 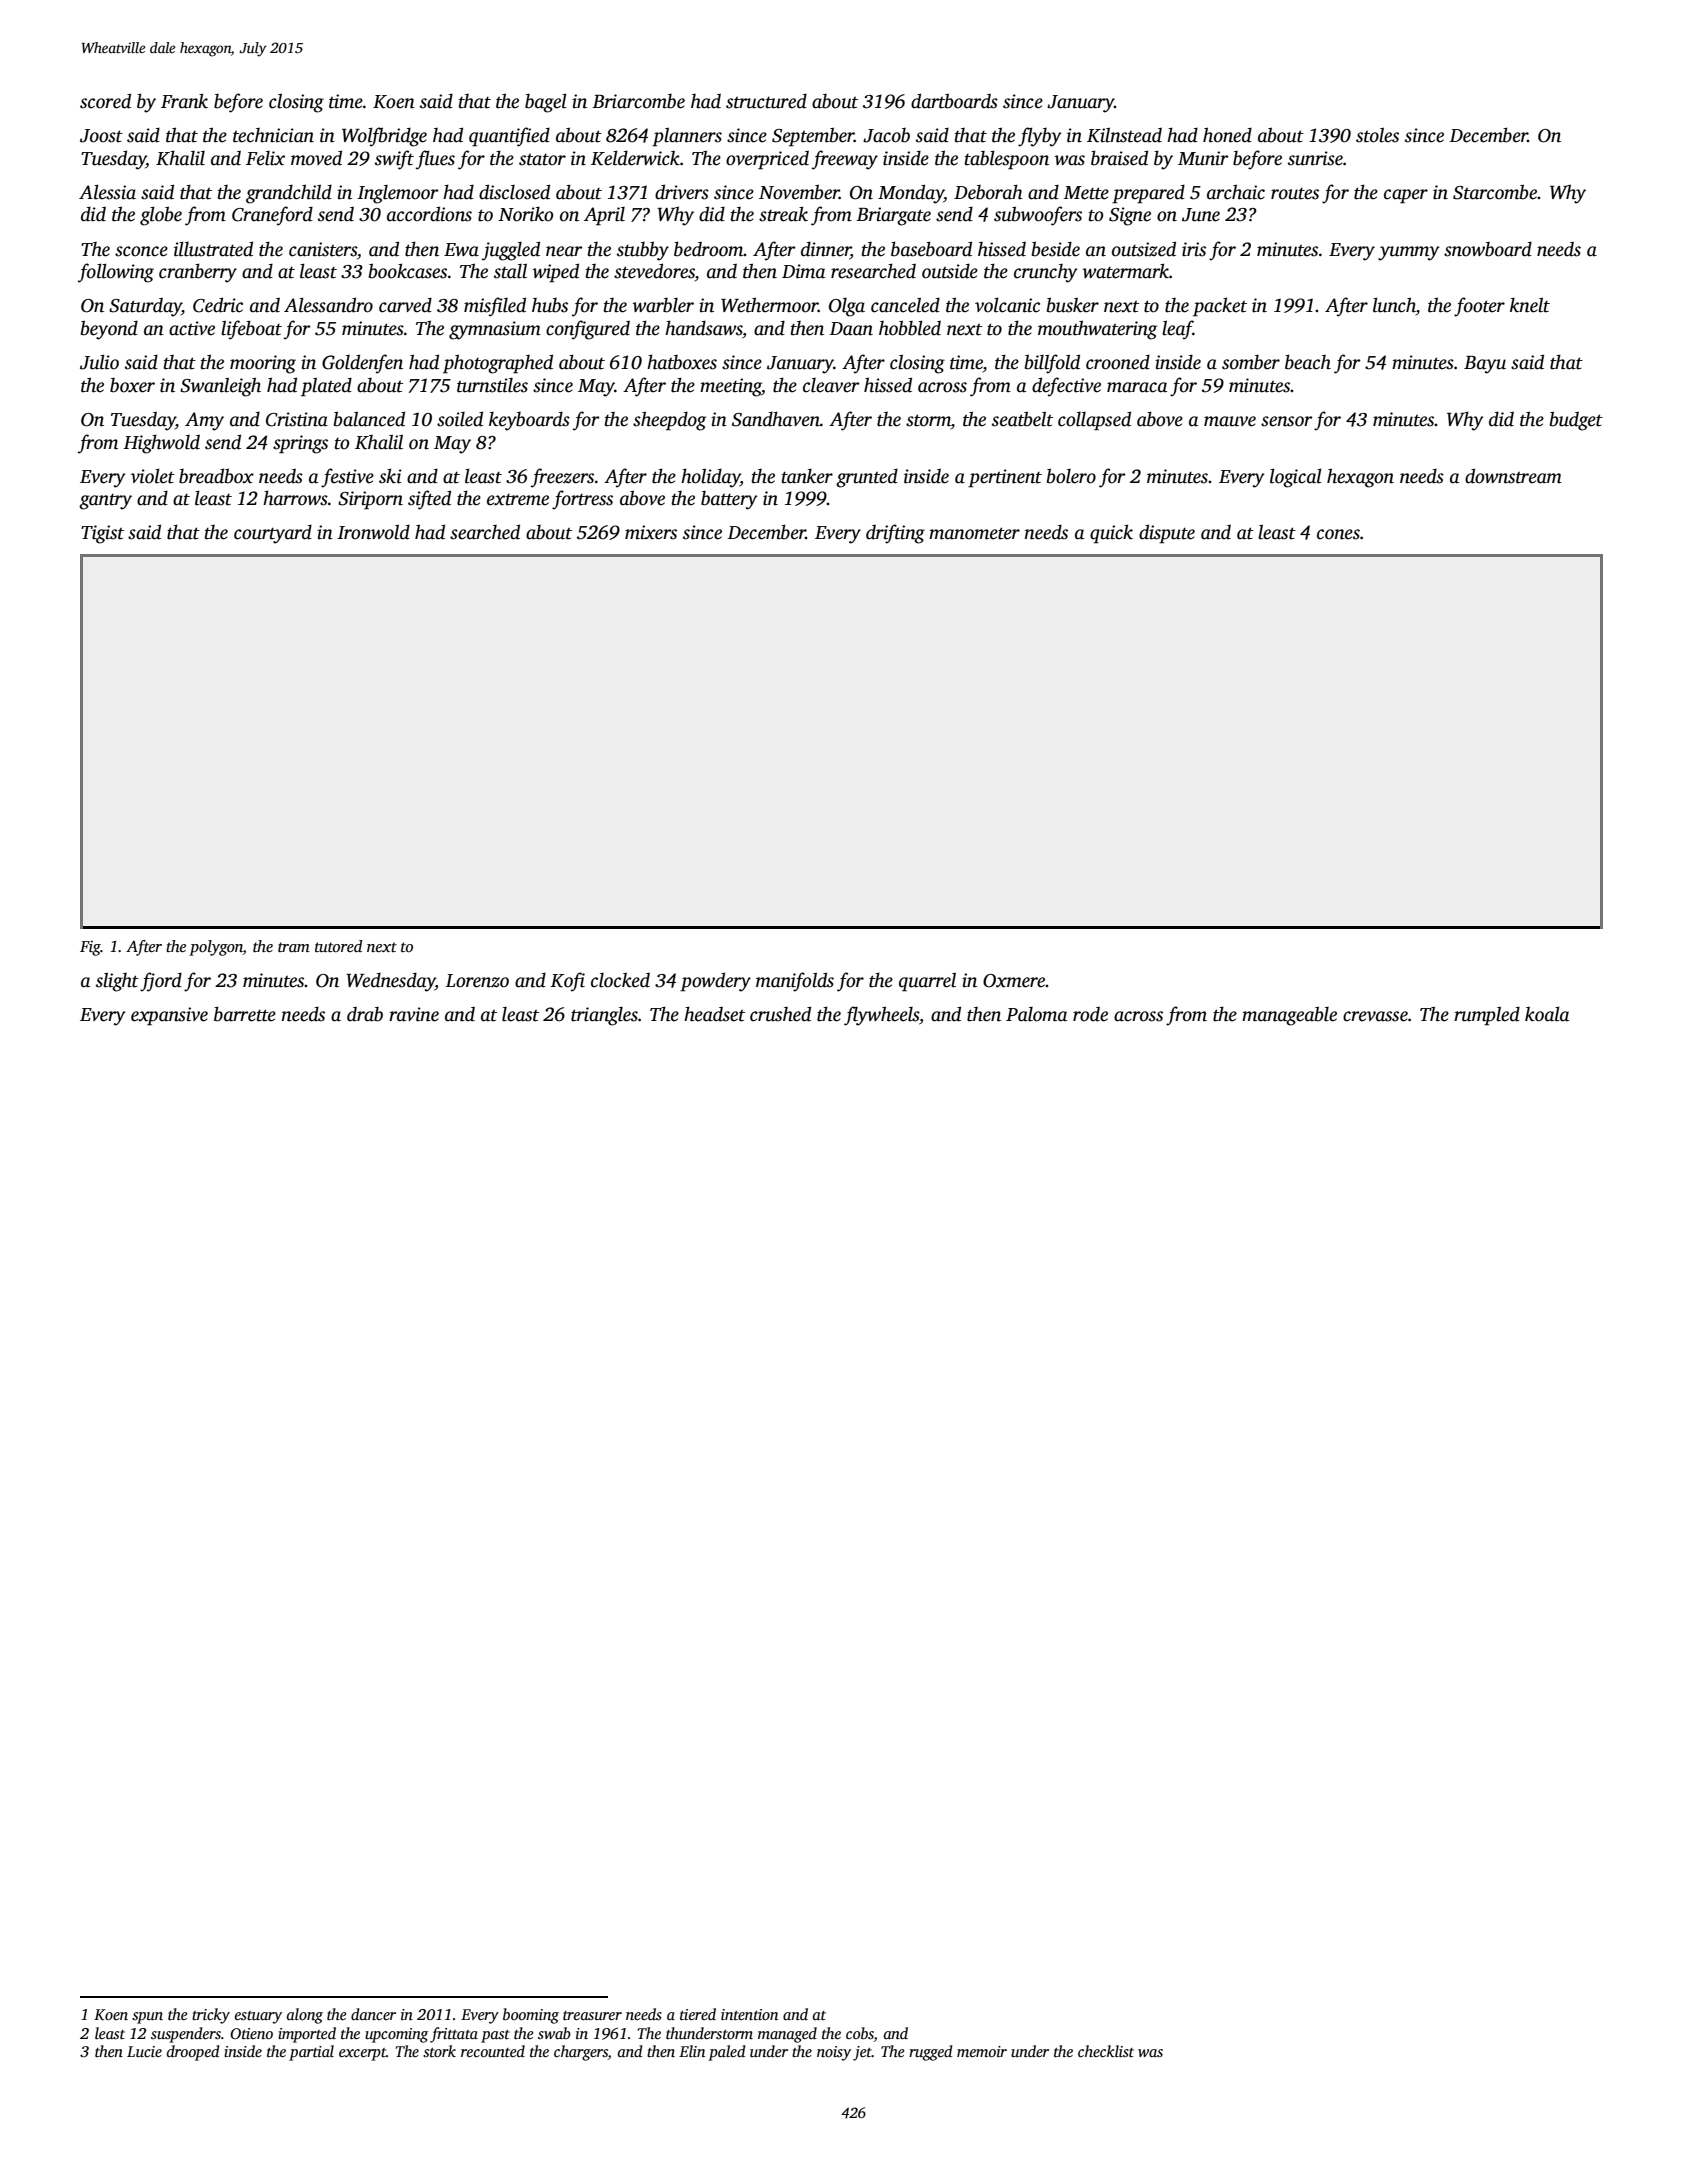 What do you see at coordinates (365, 1014) in the screenshot?
I see `drab` at bounding box center [365, 1014].
